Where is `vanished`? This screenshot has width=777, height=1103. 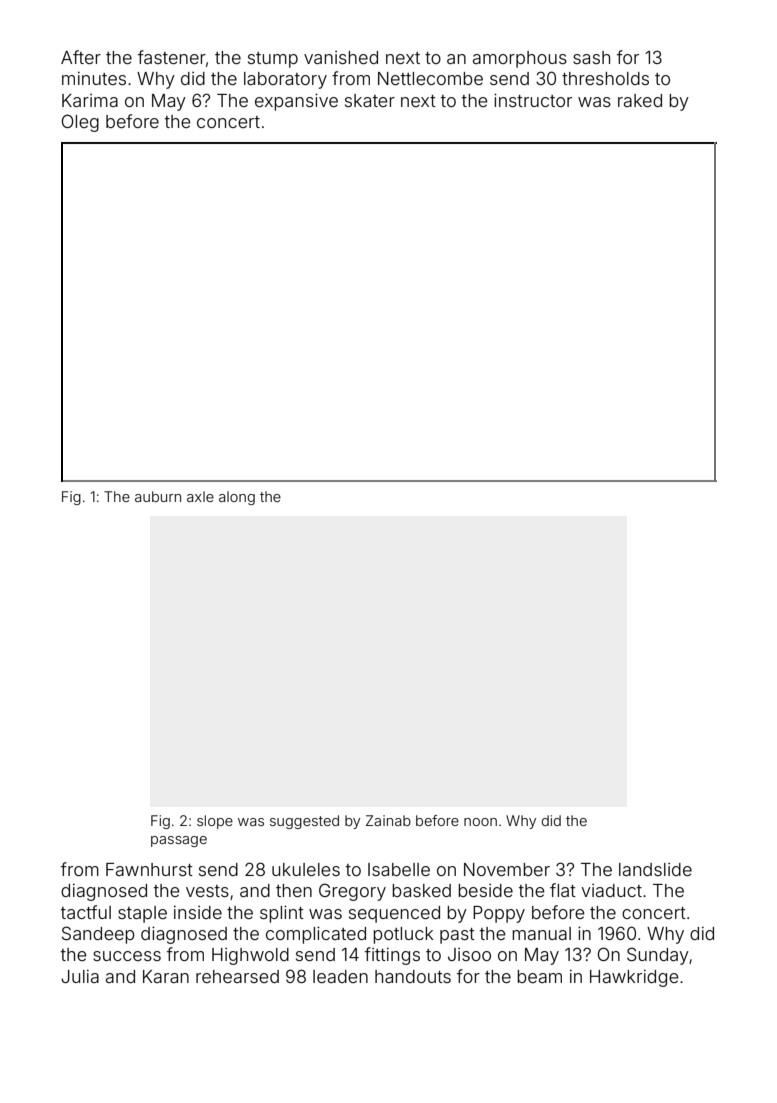 vanished is located at coordinates (341, 57).
